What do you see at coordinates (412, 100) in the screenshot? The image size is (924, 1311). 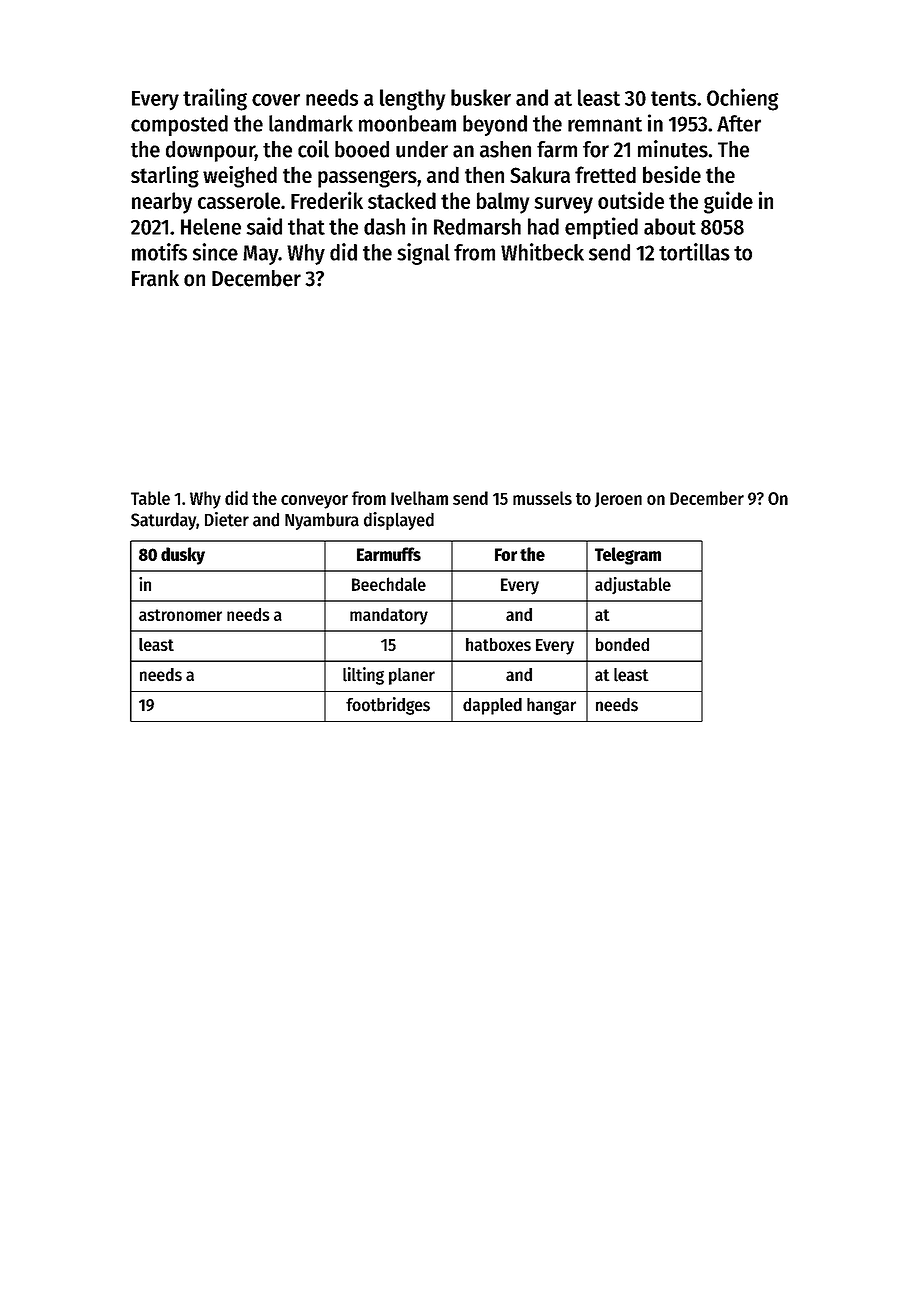 I see `lengthy` at bounding box center [412, 100].
